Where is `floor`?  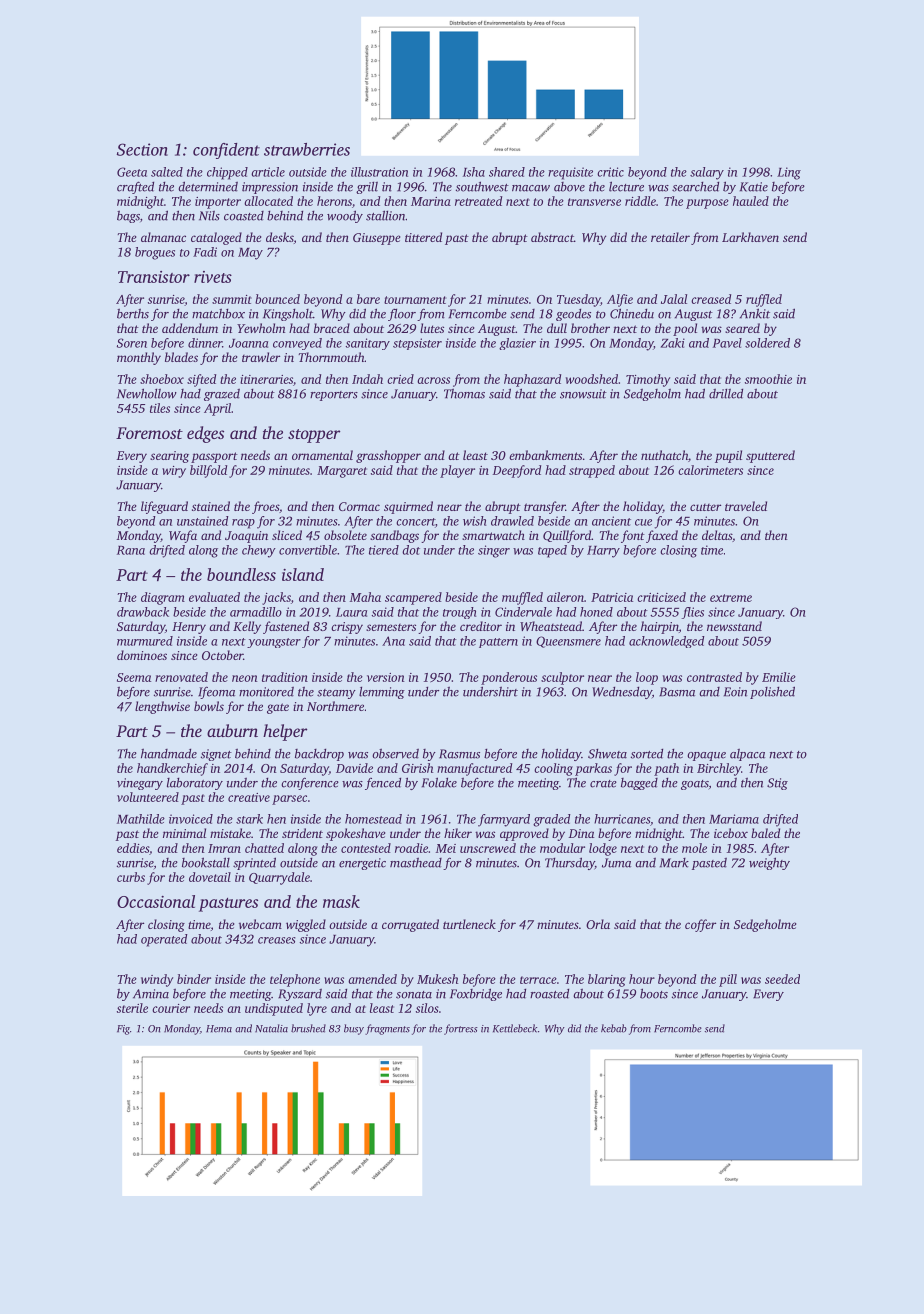
floor is located at coordinates (402, 314).
